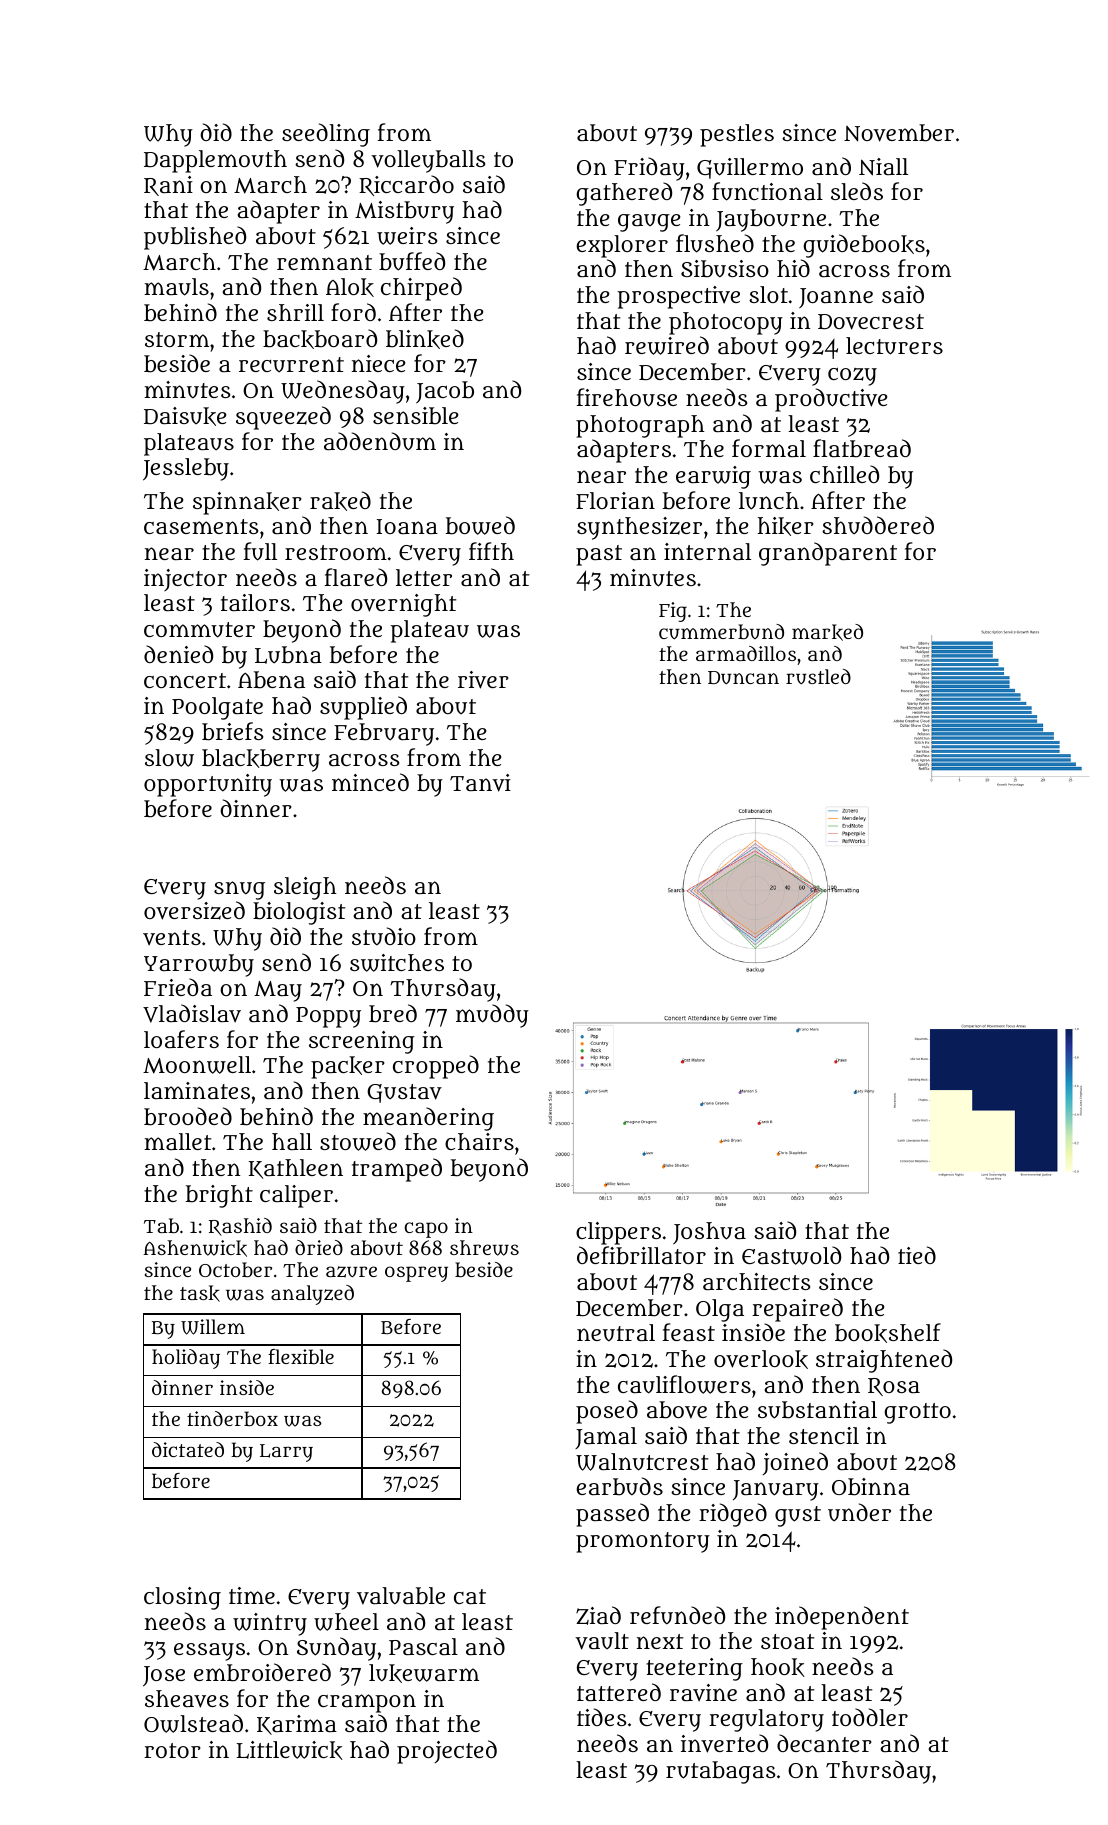 The height and width of the image is (1825, 1108). Describe the element at coordinates (786, 526) in the image. I see `hiker` at that location.
